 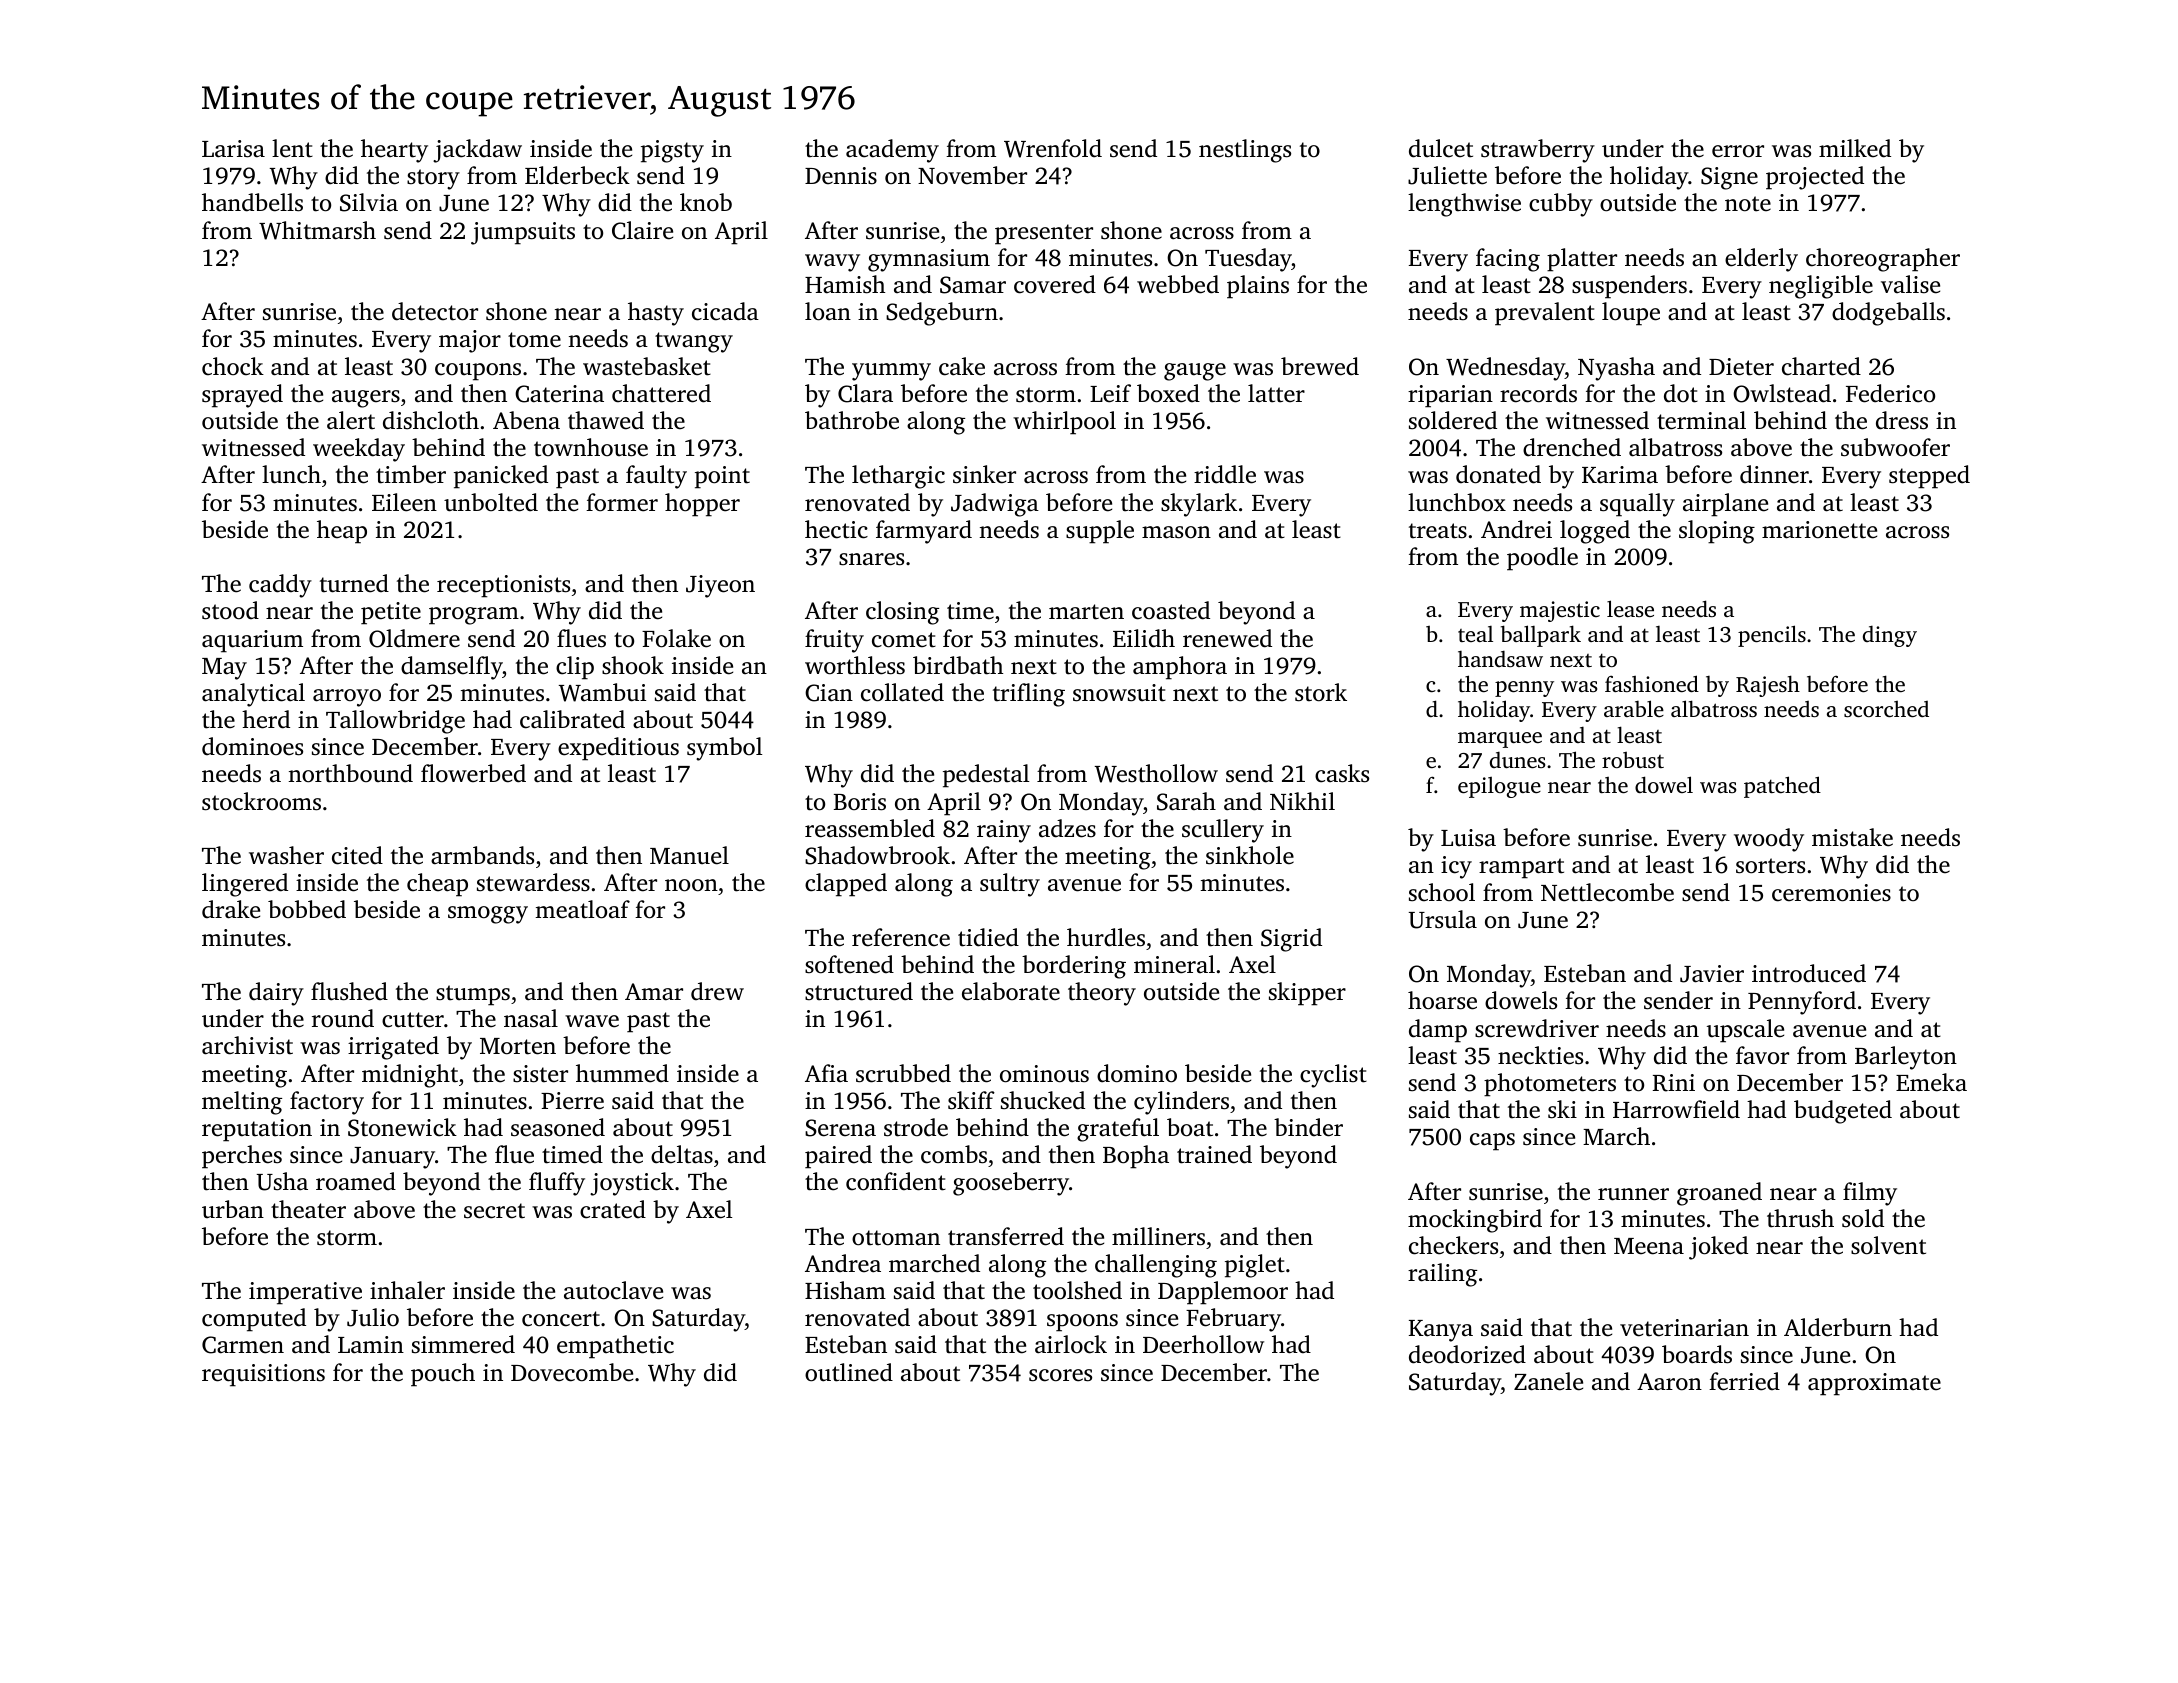 I want to click on crated, so click(x=613, y=1209).
